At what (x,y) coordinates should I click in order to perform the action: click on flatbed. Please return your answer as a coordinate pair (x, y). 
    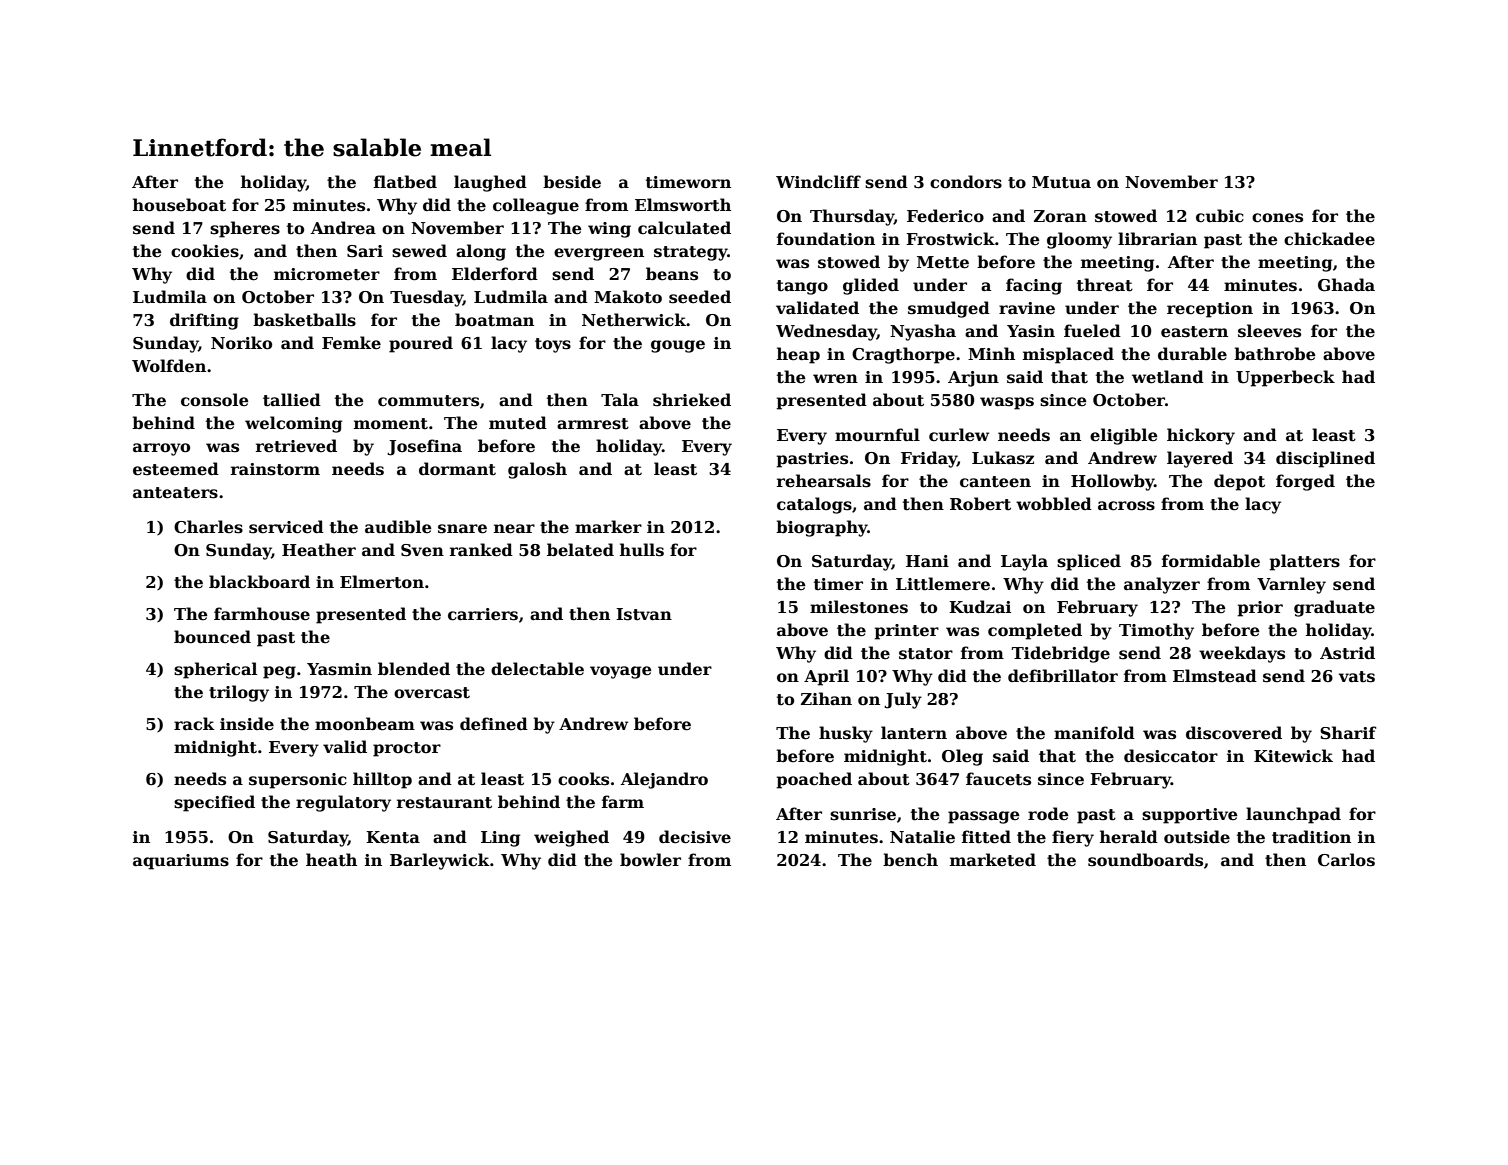
    Looking at the image, I should click on (405, 182).
